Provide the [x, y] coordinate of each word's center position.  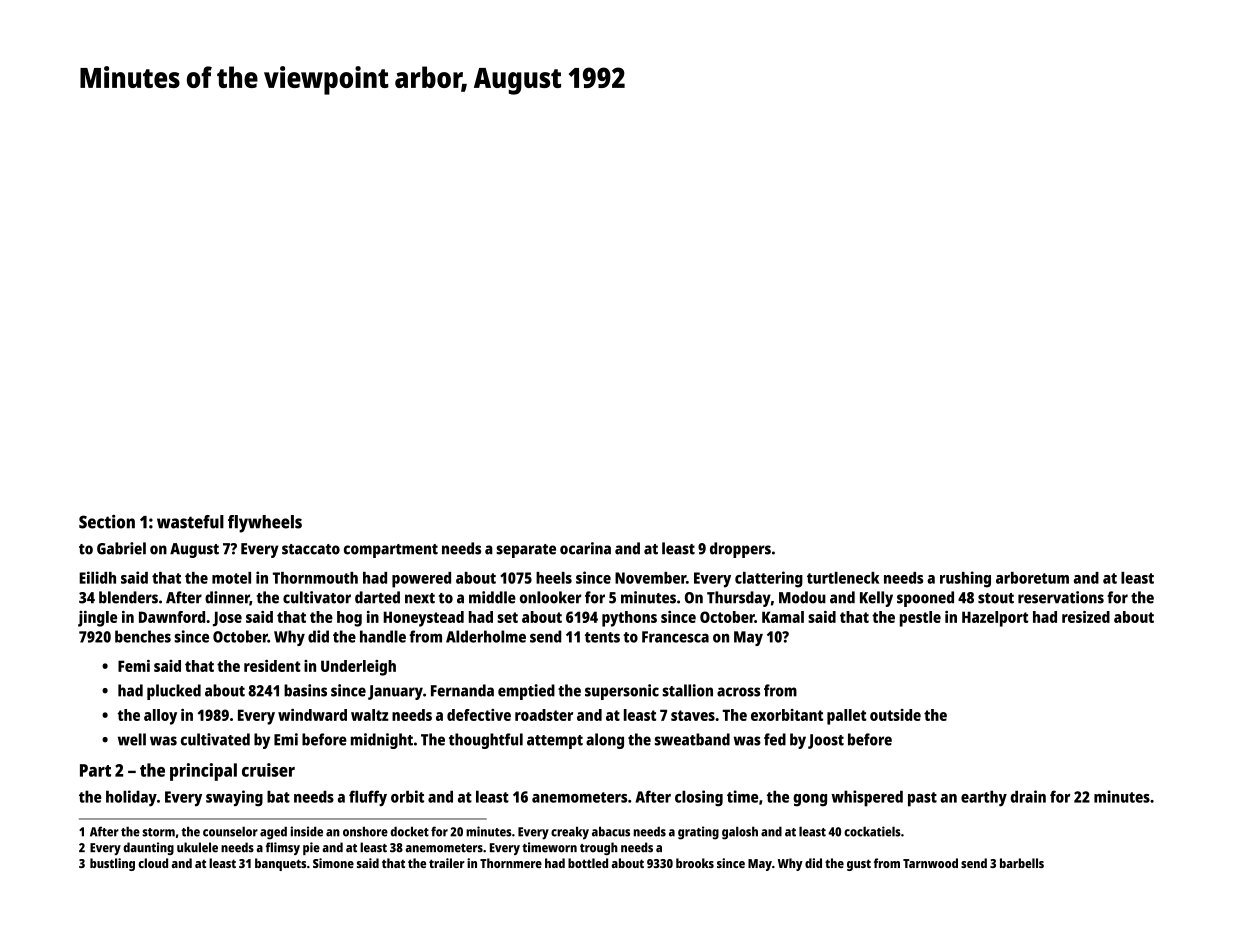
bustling [112, 864]
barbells [1022, 863]
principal [203, 772]
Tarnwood [930, 863]
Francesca [675, 637]
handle [383, 636]
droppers [740, 550]
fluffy [368, 798]
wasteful [190, 522]
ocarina [585, 548]
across [738, 692]
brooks [695, 863]
